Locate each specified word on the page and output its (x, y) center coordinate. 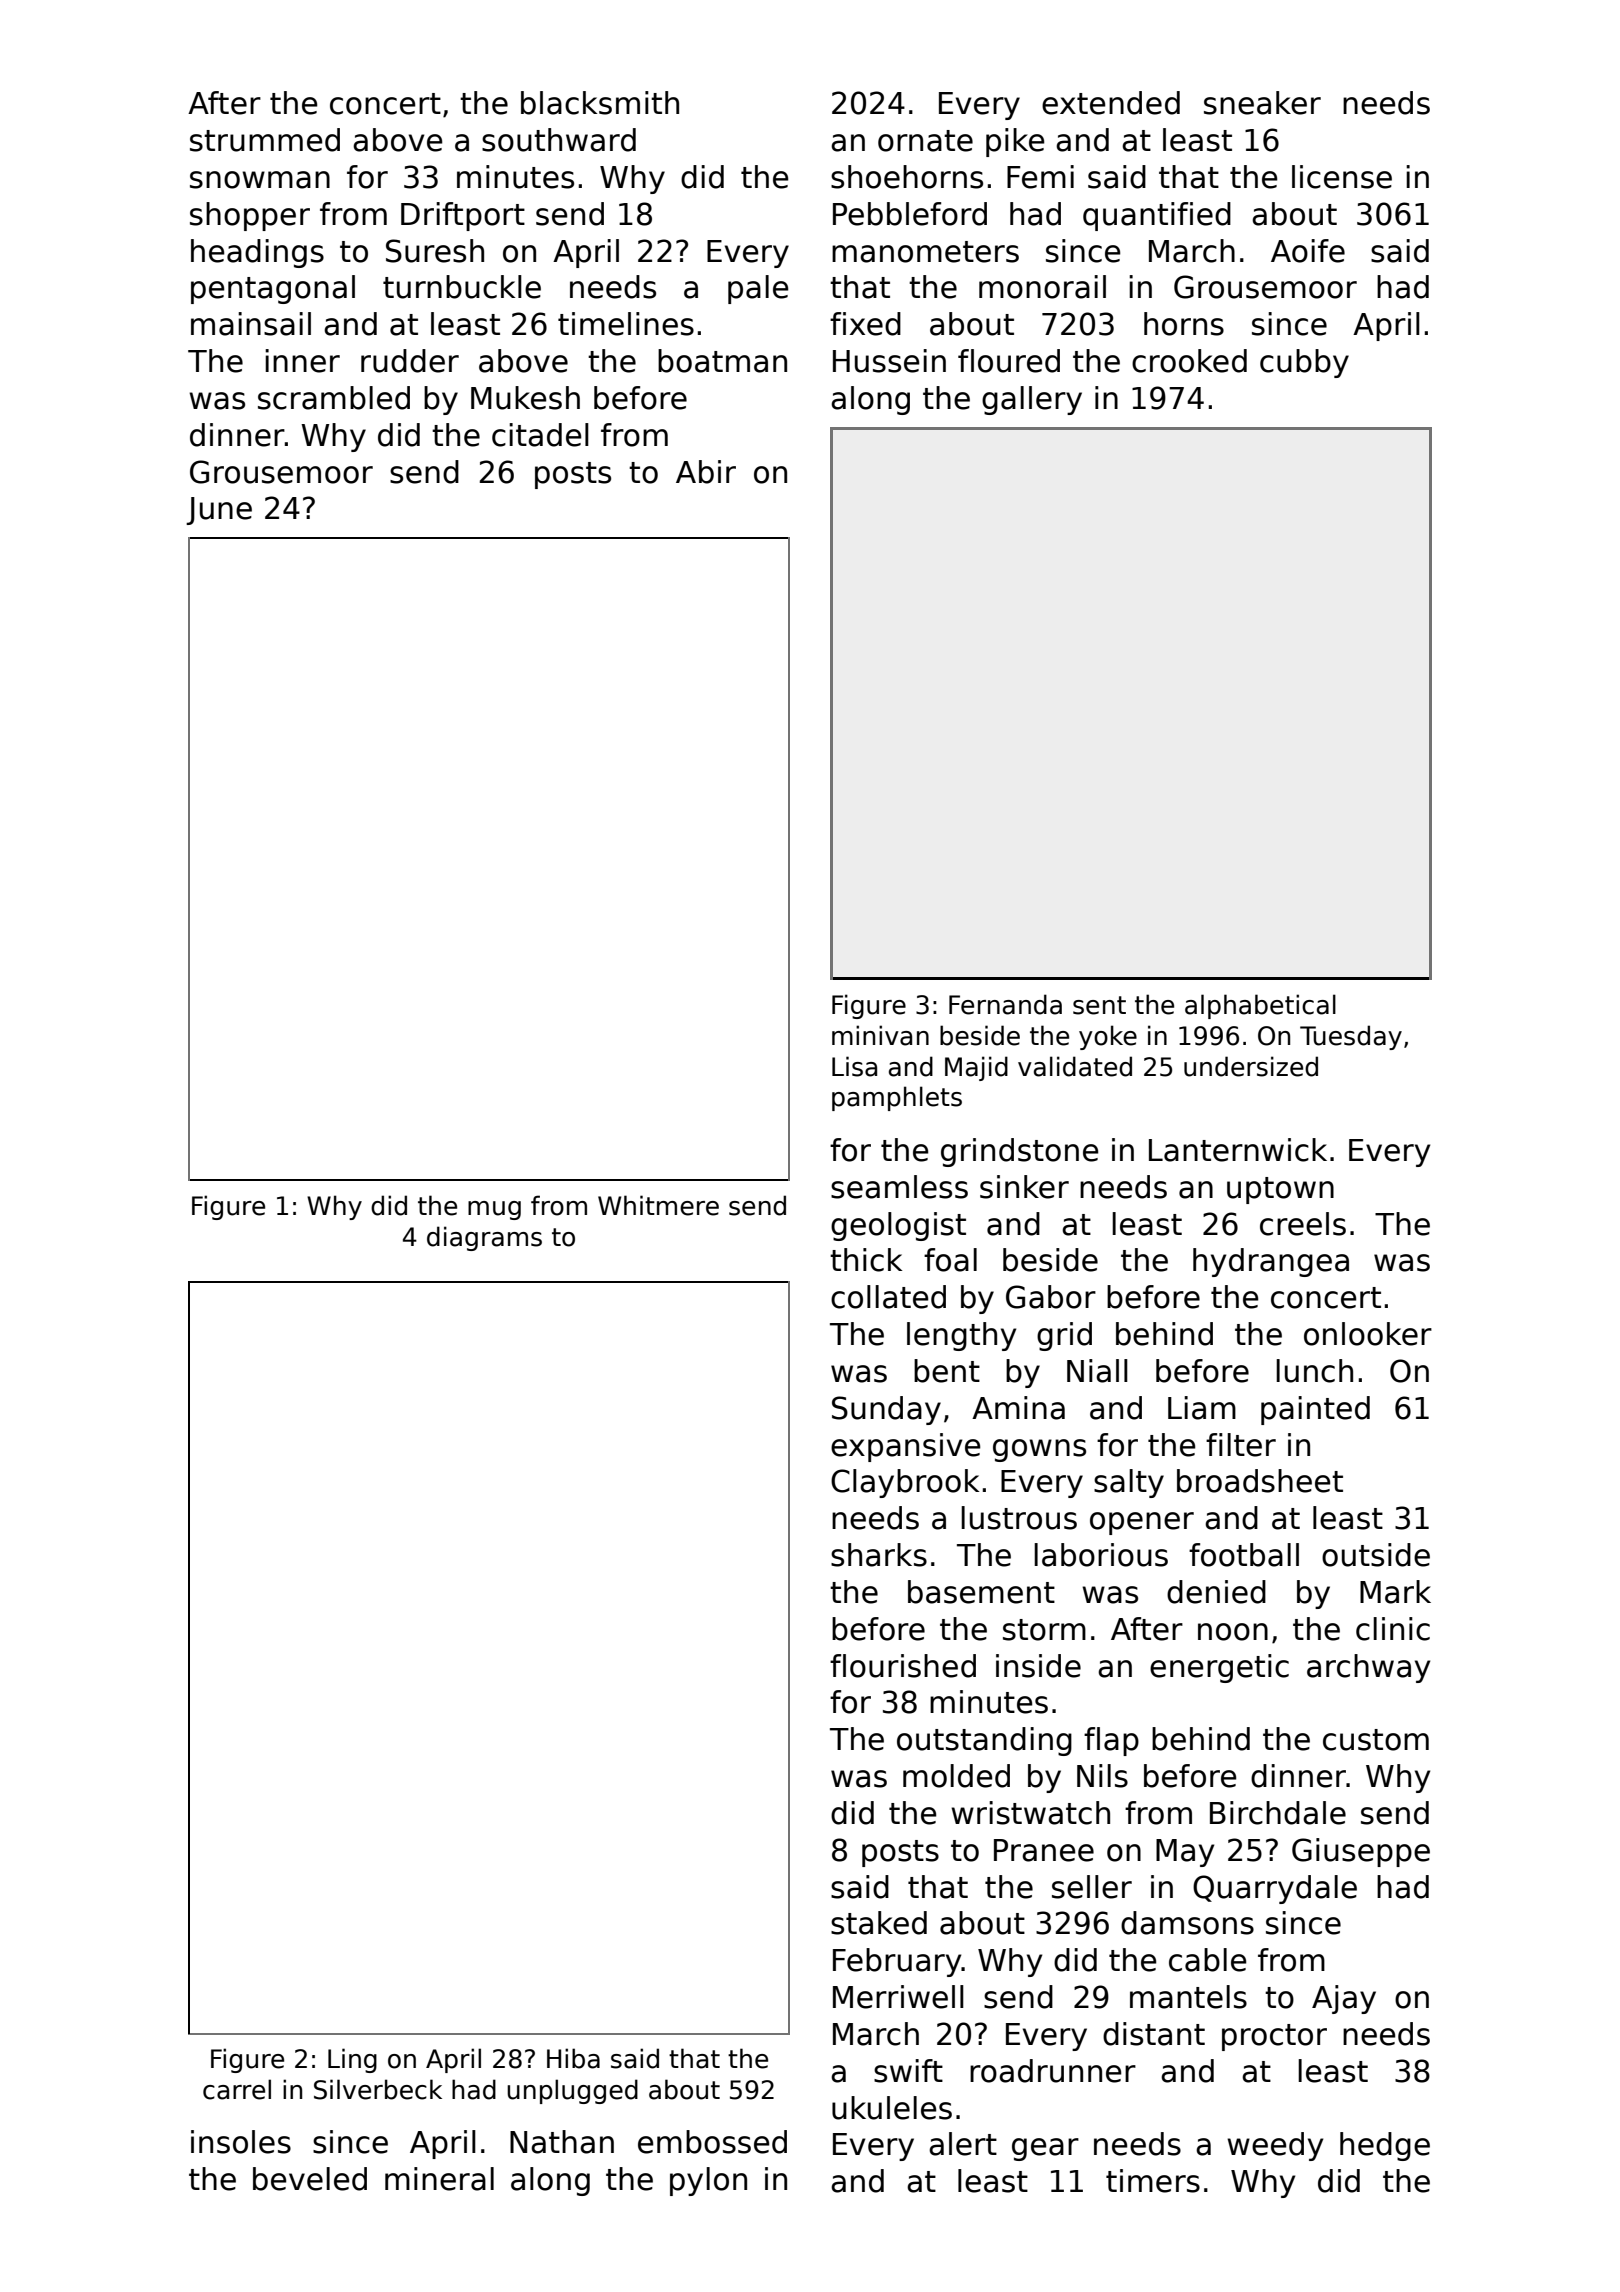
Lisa (854, 1066)
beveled (310, 2179)
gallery (1032, 400)
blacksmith (600, 103)
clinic (1393, 1629)
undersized (1251, 1066)
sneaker (1262, 103)
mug (494, 1210)
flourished (903, 1666)
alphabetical (1260, 1006)
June (219, 511)
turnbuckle (462, 287)
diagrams (484, 1238)
